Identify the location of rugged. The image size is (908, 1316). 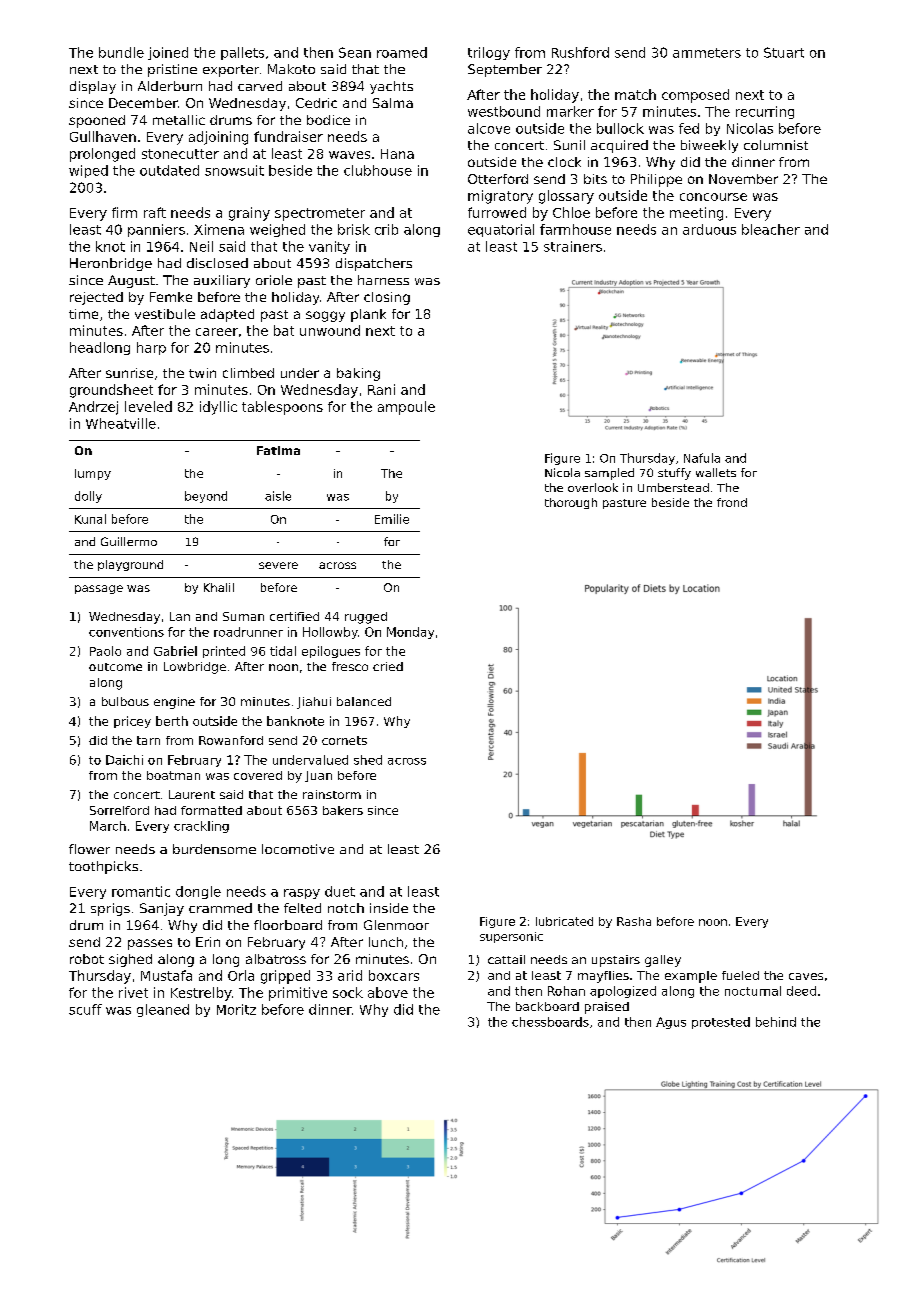
(366, 618).
